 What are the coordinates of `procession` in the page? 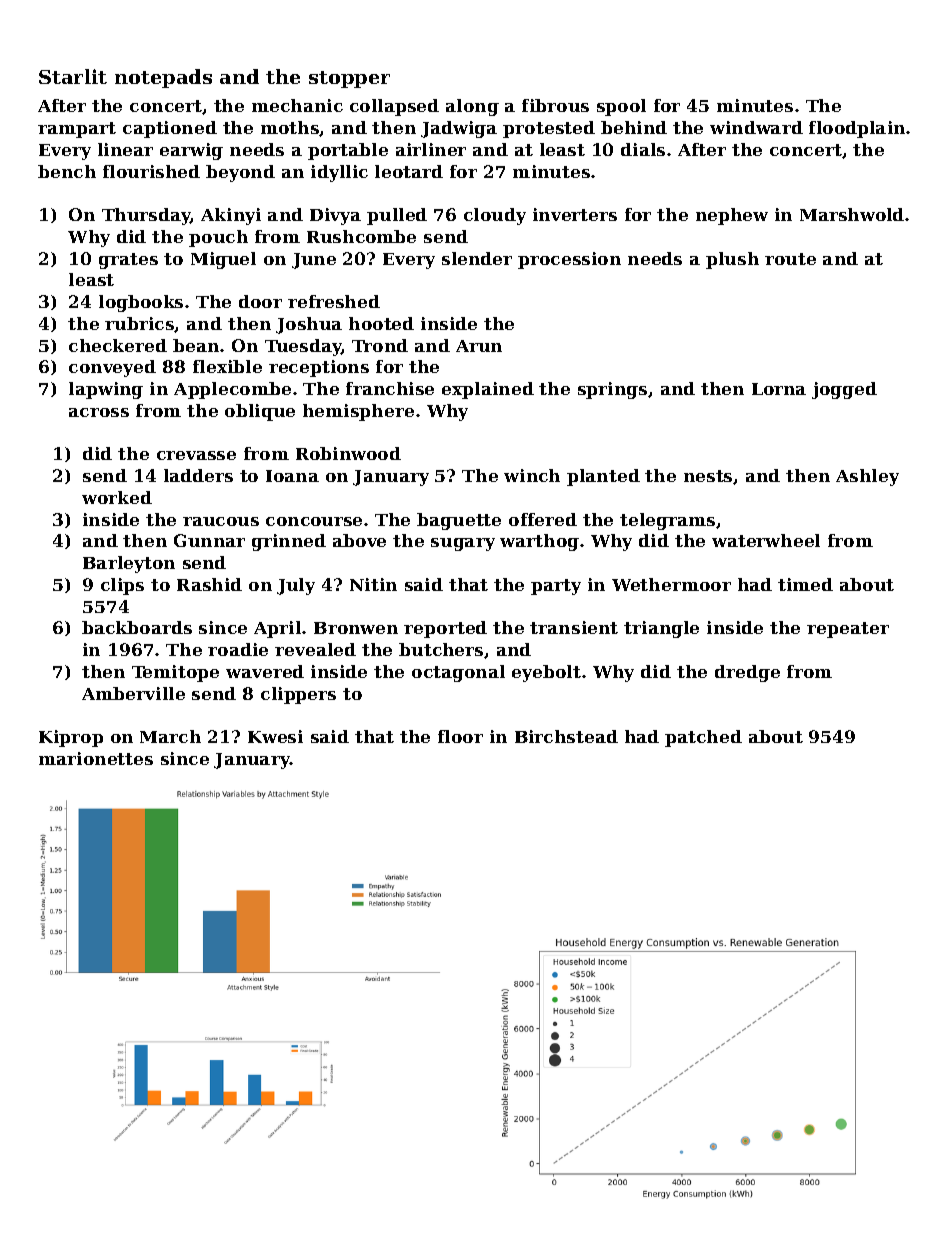 It's located at (569, 260).
